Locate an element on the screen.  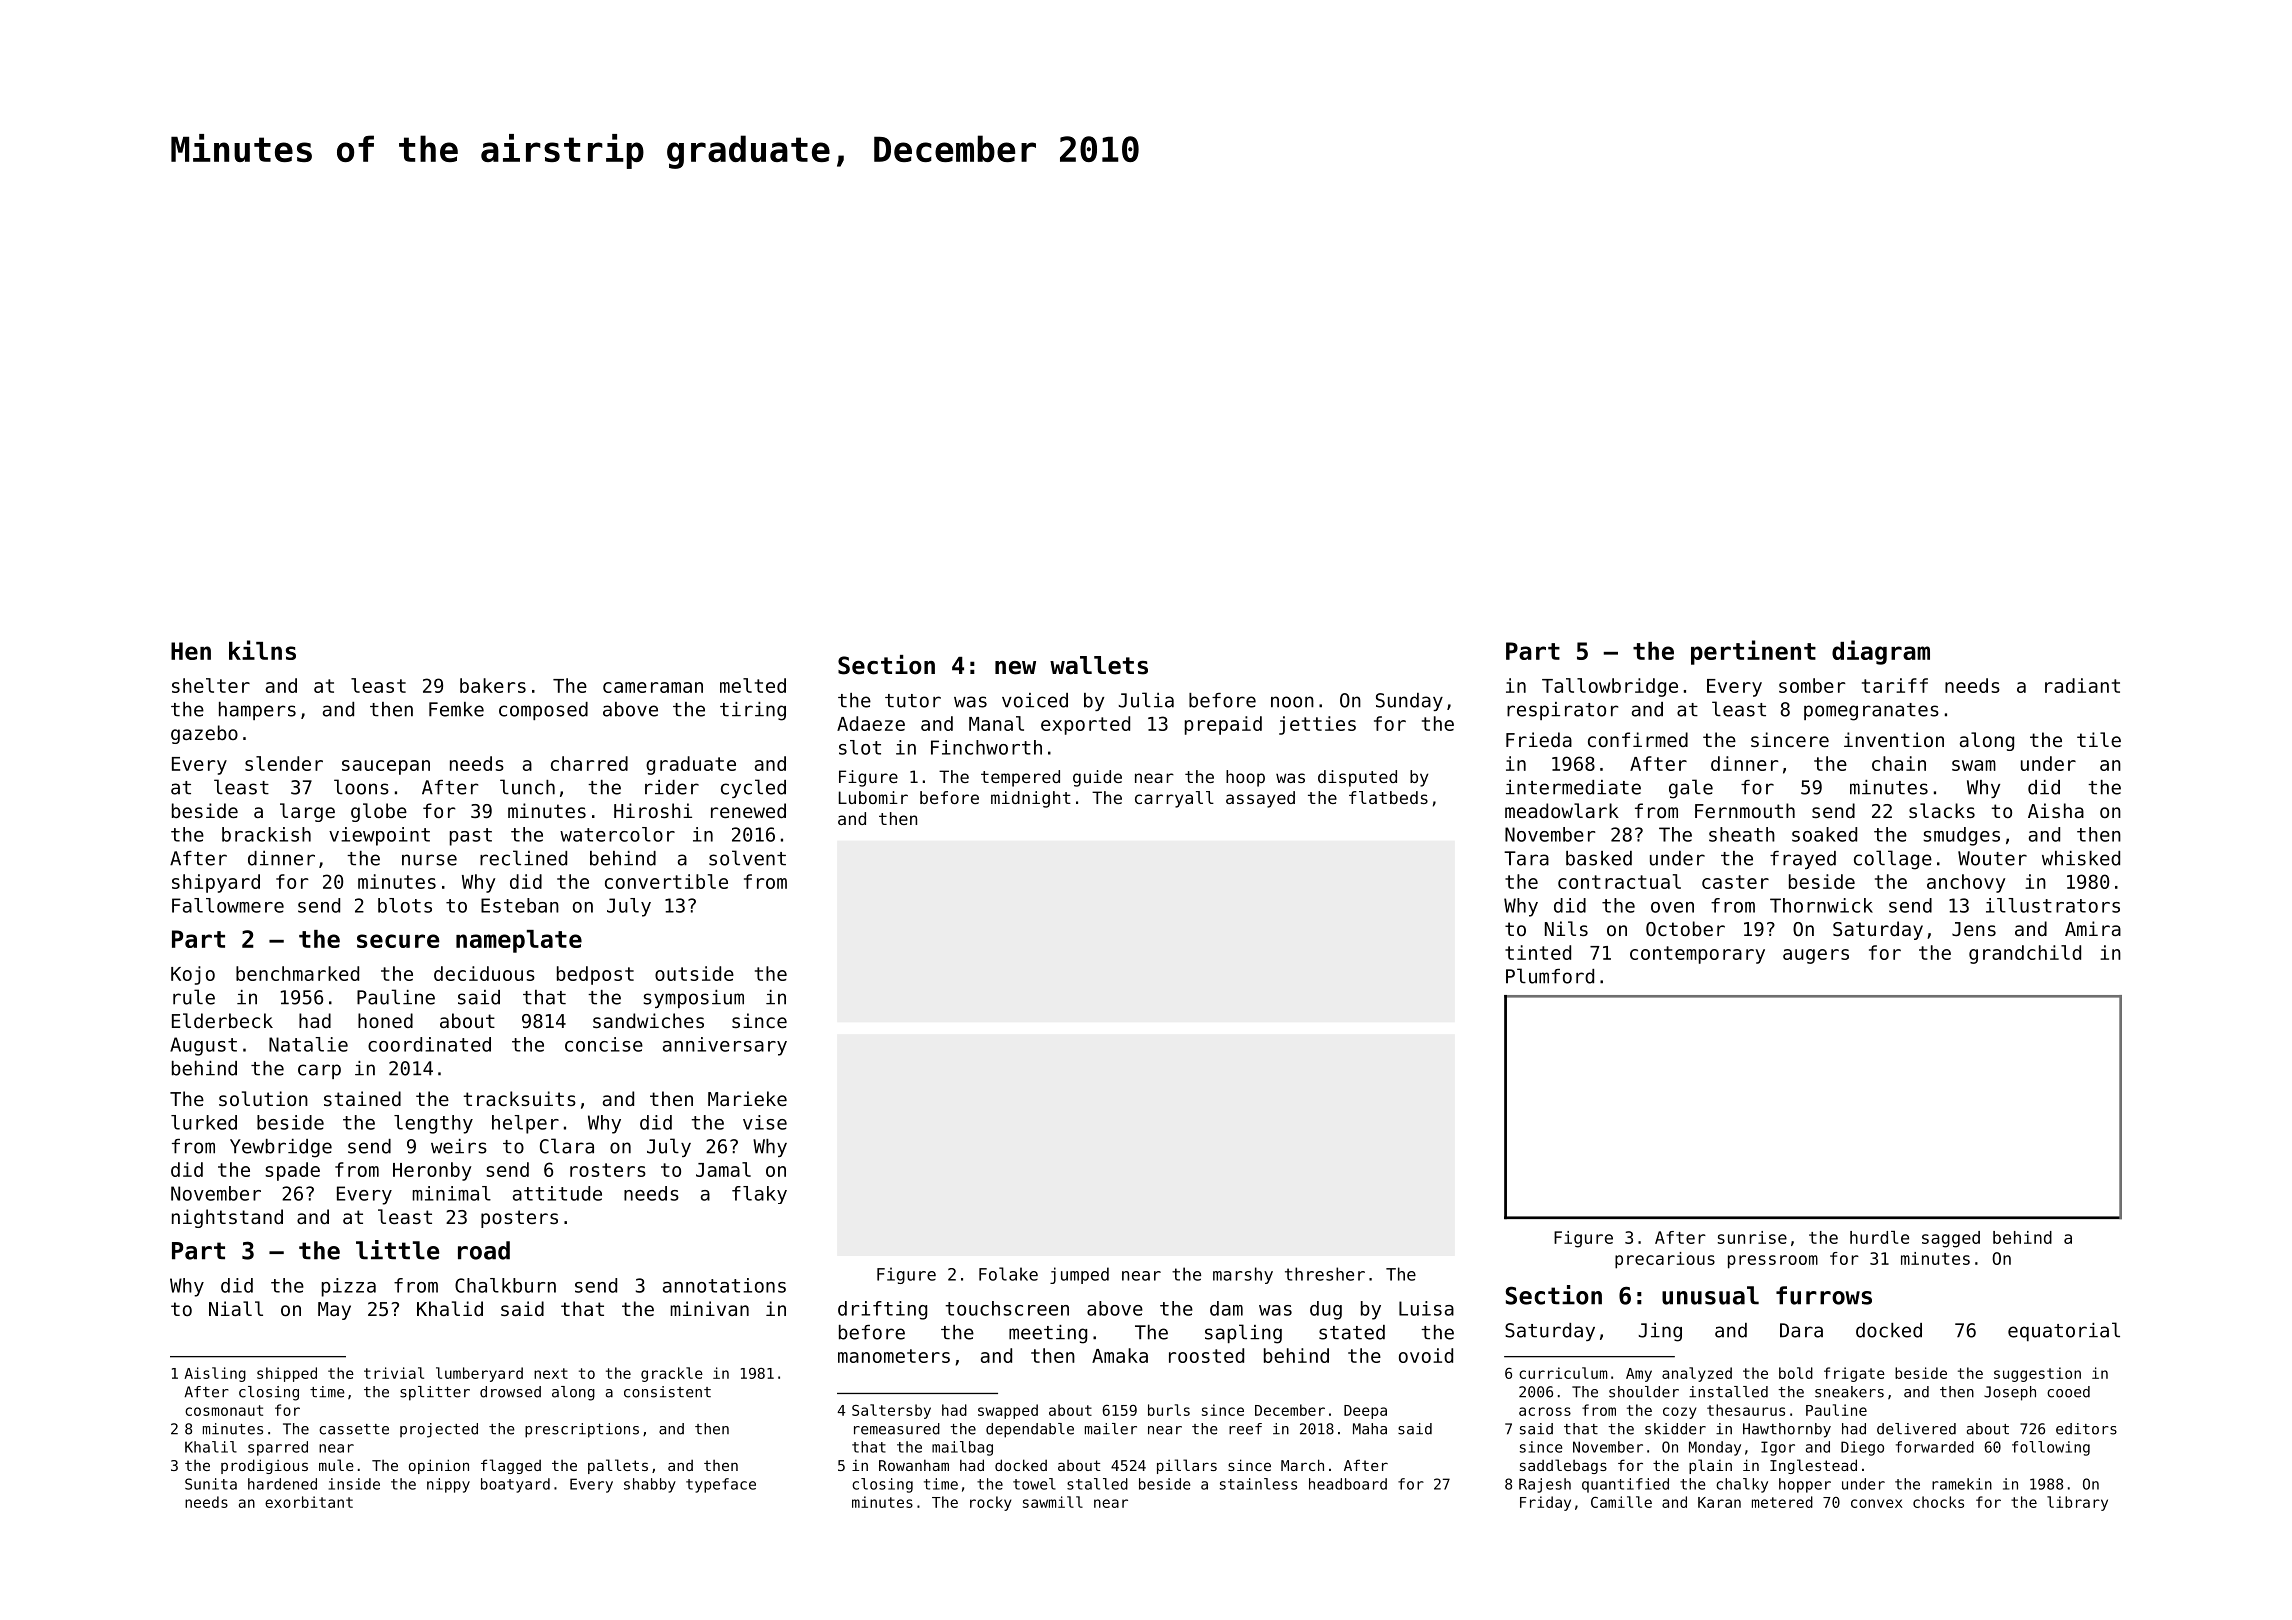
Finchworth is located at coordinates (986, 747).
